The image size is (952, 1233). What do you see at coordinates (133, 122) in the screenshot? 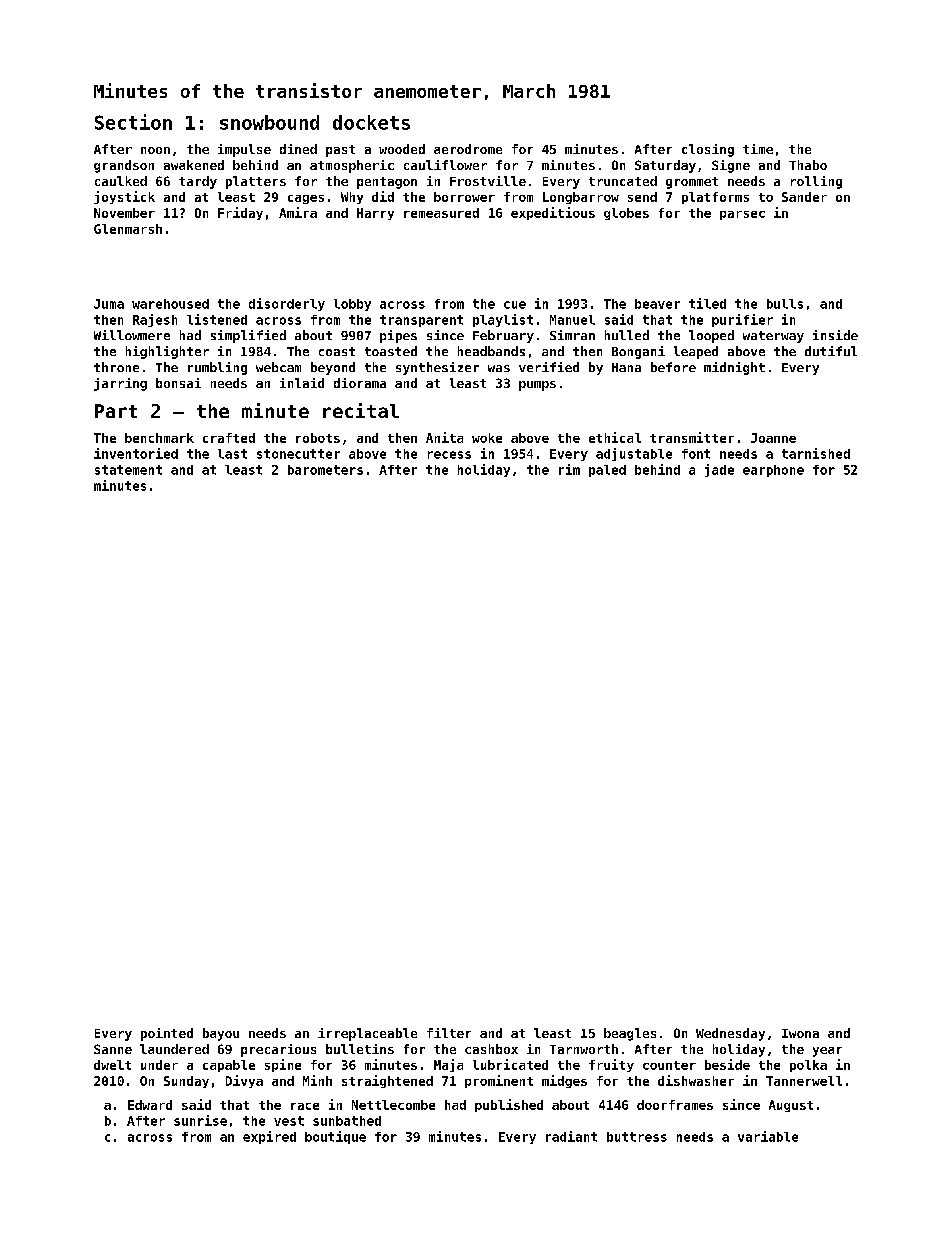
I see `Section` at bounding box center [133, 122].
